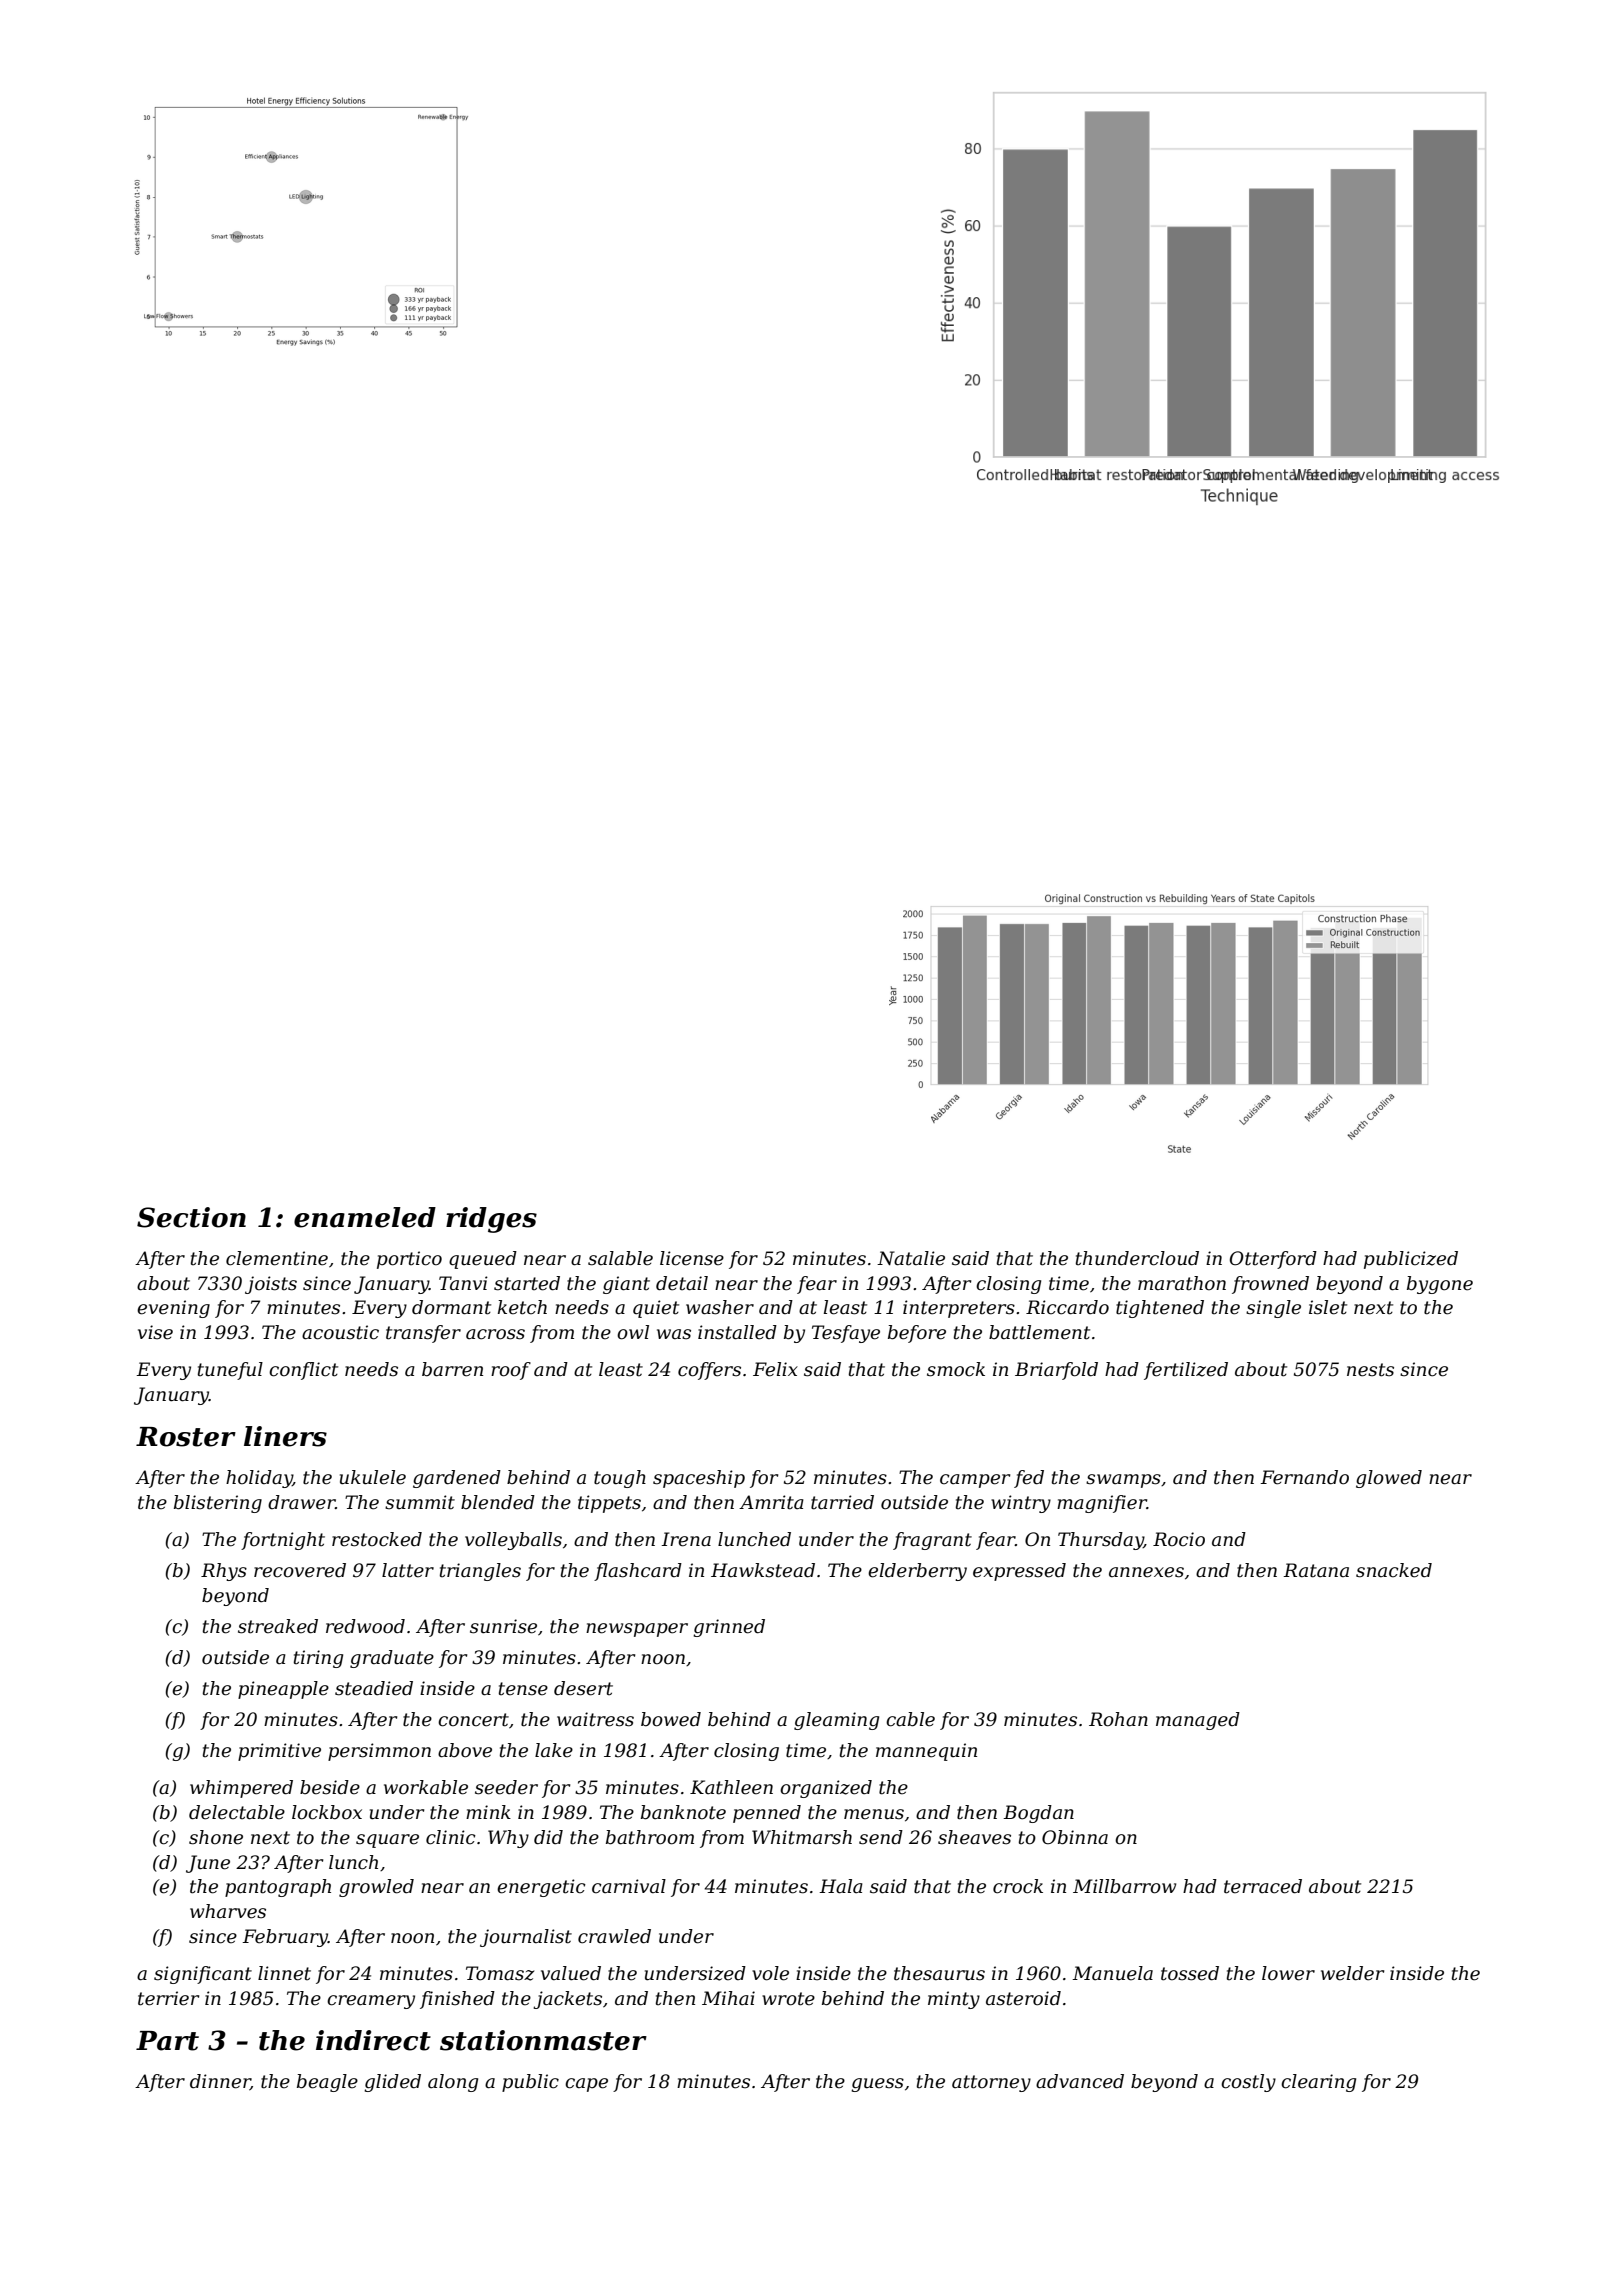 The image size is (1620, 2292). What do you see at coordinates (191, 1217) in the screenshot?
I see `Section` at bounding box center [191, 1217].
